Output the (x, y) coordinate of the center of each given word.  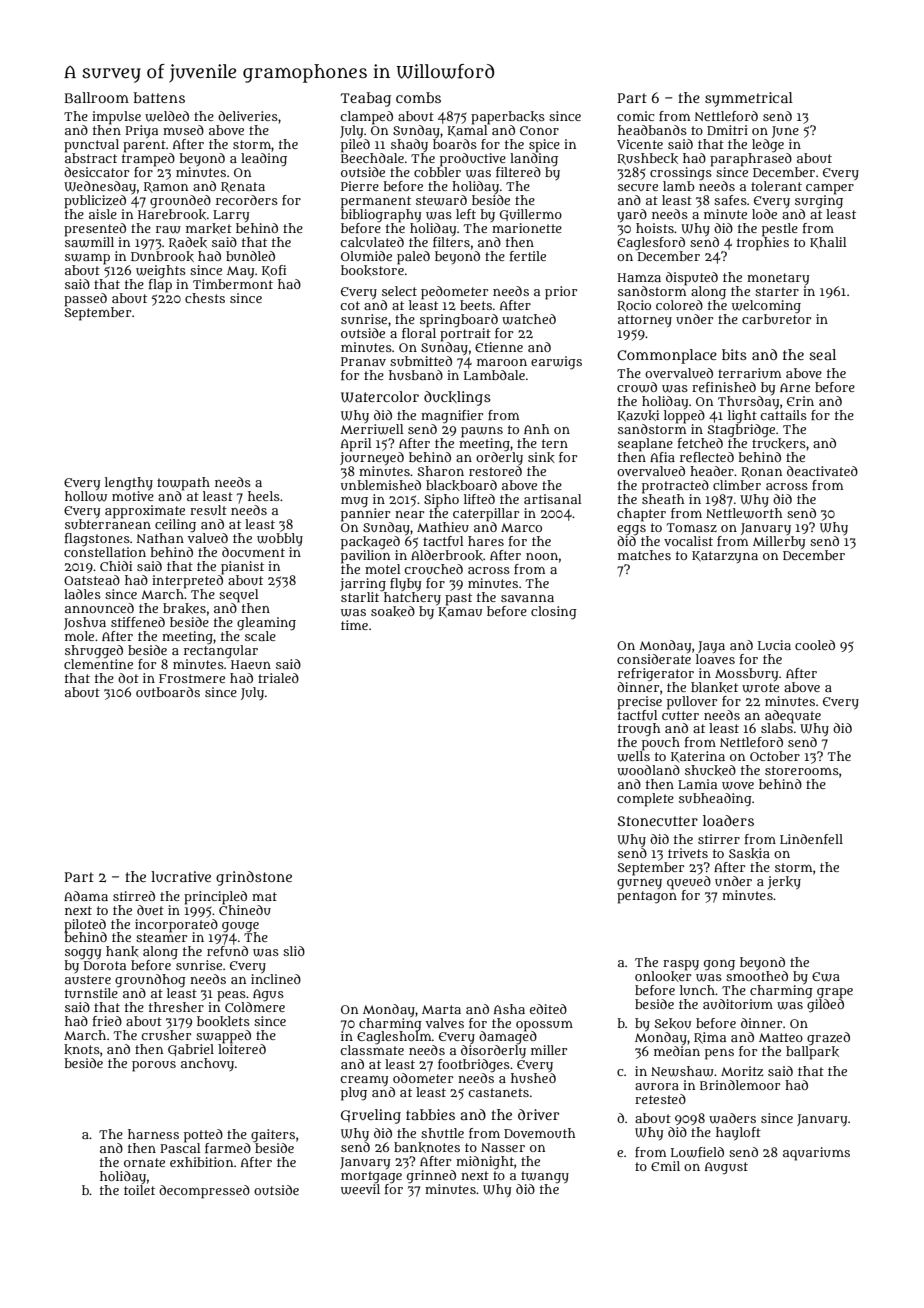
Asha (509, 1009)
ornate (144, 1162)
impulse (116, 118)
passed (85, 300)
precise (639, 702)
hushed (533, 1078)
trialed (278, 678)
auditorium (738, 1004)
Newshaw (682, 1071)
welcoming (766, 307)
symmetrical (749, 99)
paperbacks (508, 118)
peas (231, 996)
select (399, 291)
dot (128, 678)
